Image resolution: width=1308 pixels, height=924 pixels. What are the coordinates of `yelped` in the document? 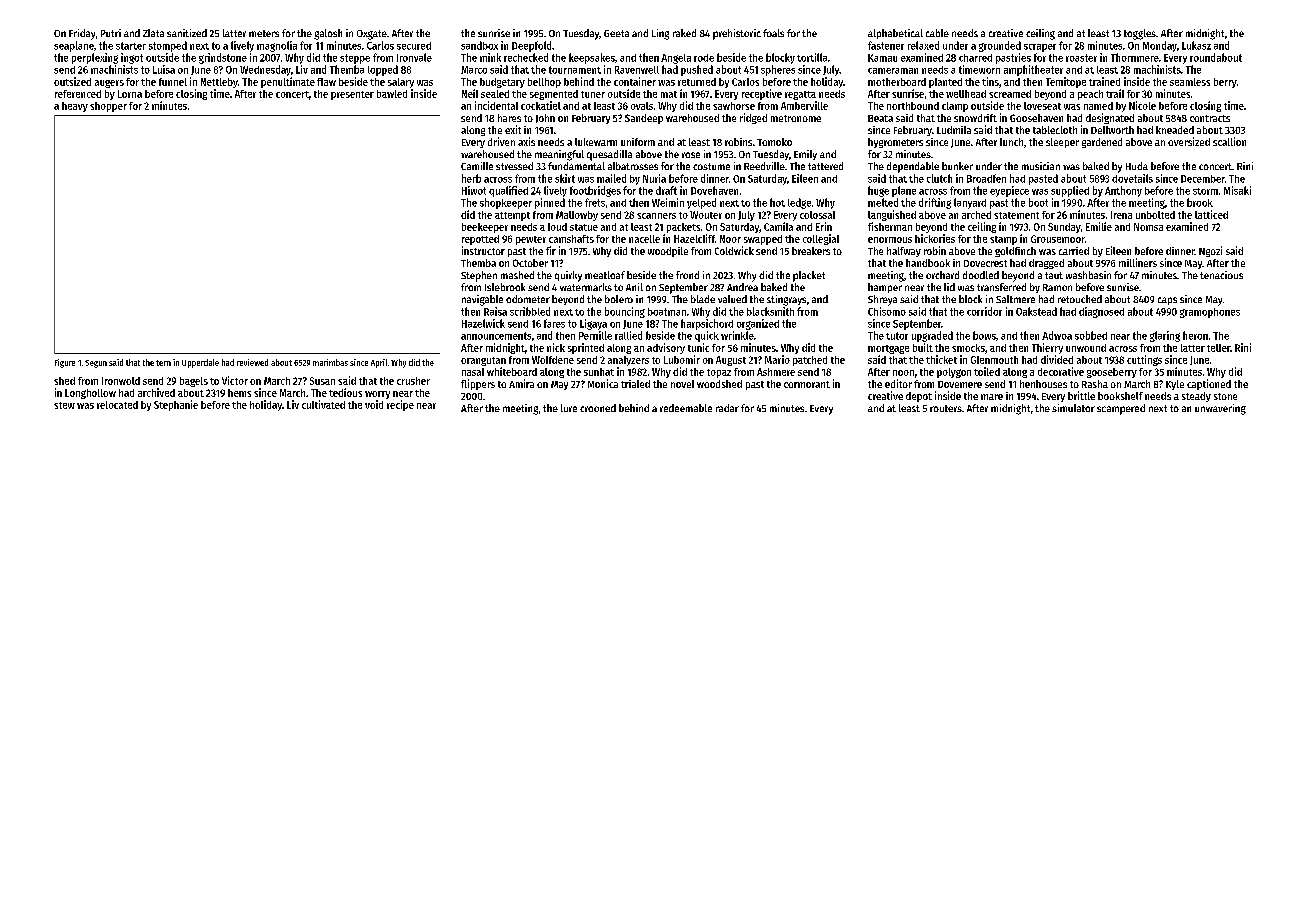 It's located at (701, 203).
